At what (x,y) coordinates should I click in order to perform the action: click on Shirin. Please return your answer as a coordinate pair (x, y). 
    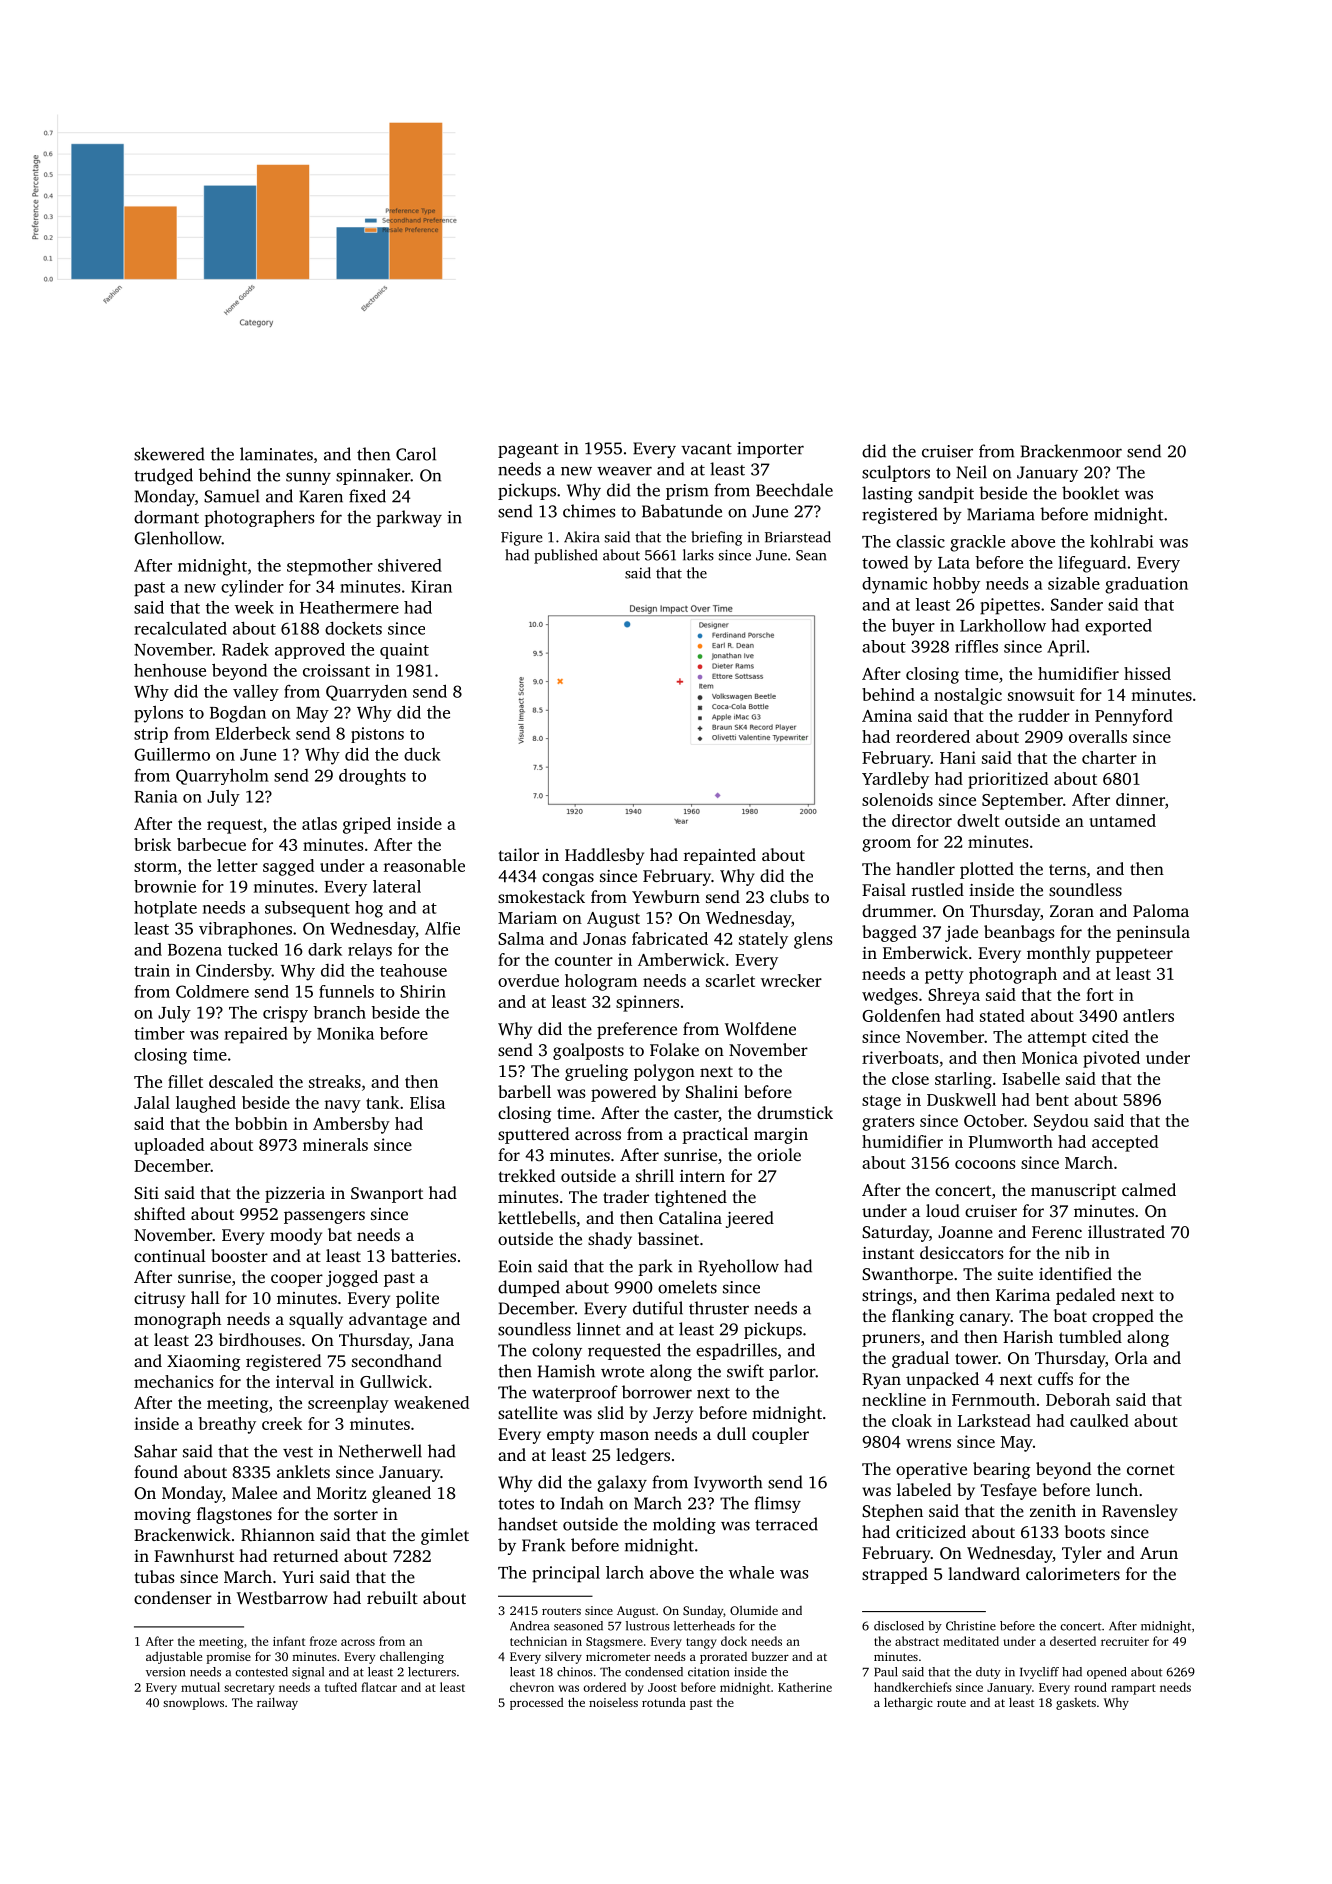
    Looking at the image, I should click on (423, 991).
